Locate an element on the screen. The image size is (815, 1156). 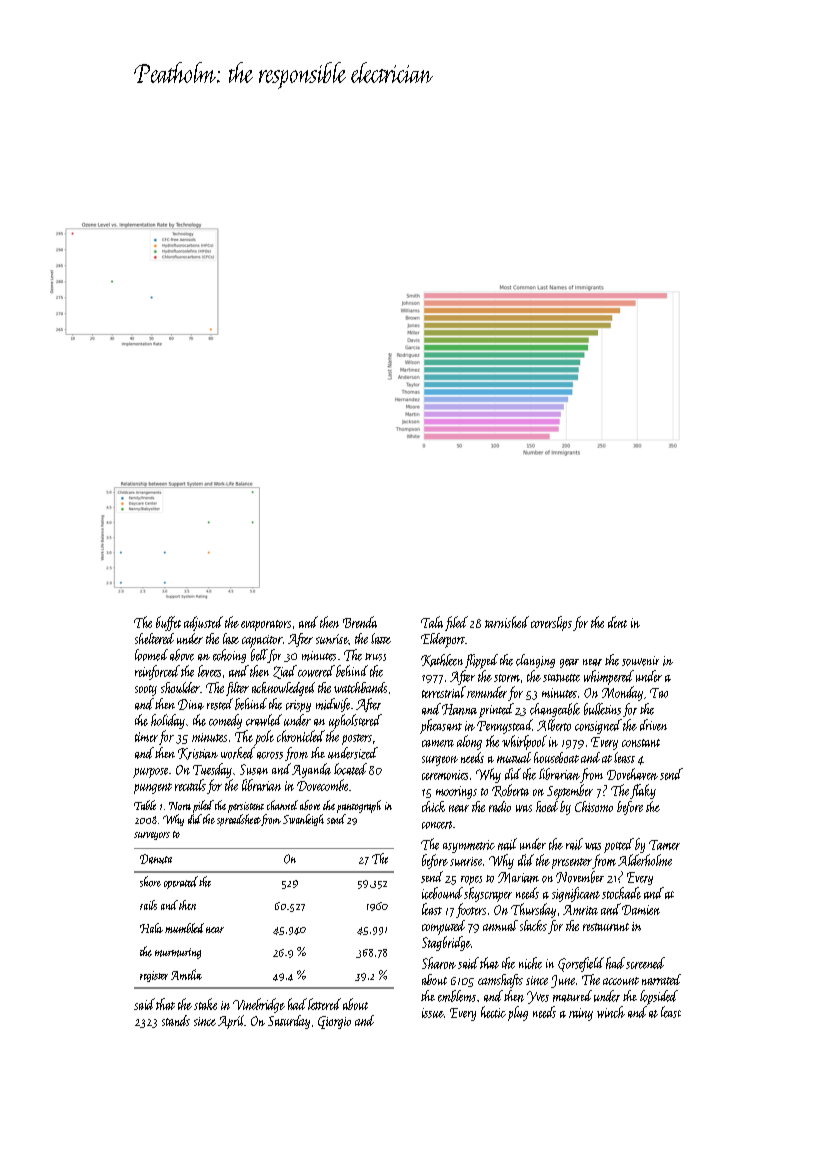
Brenda is located at coordinates (360, 622).
